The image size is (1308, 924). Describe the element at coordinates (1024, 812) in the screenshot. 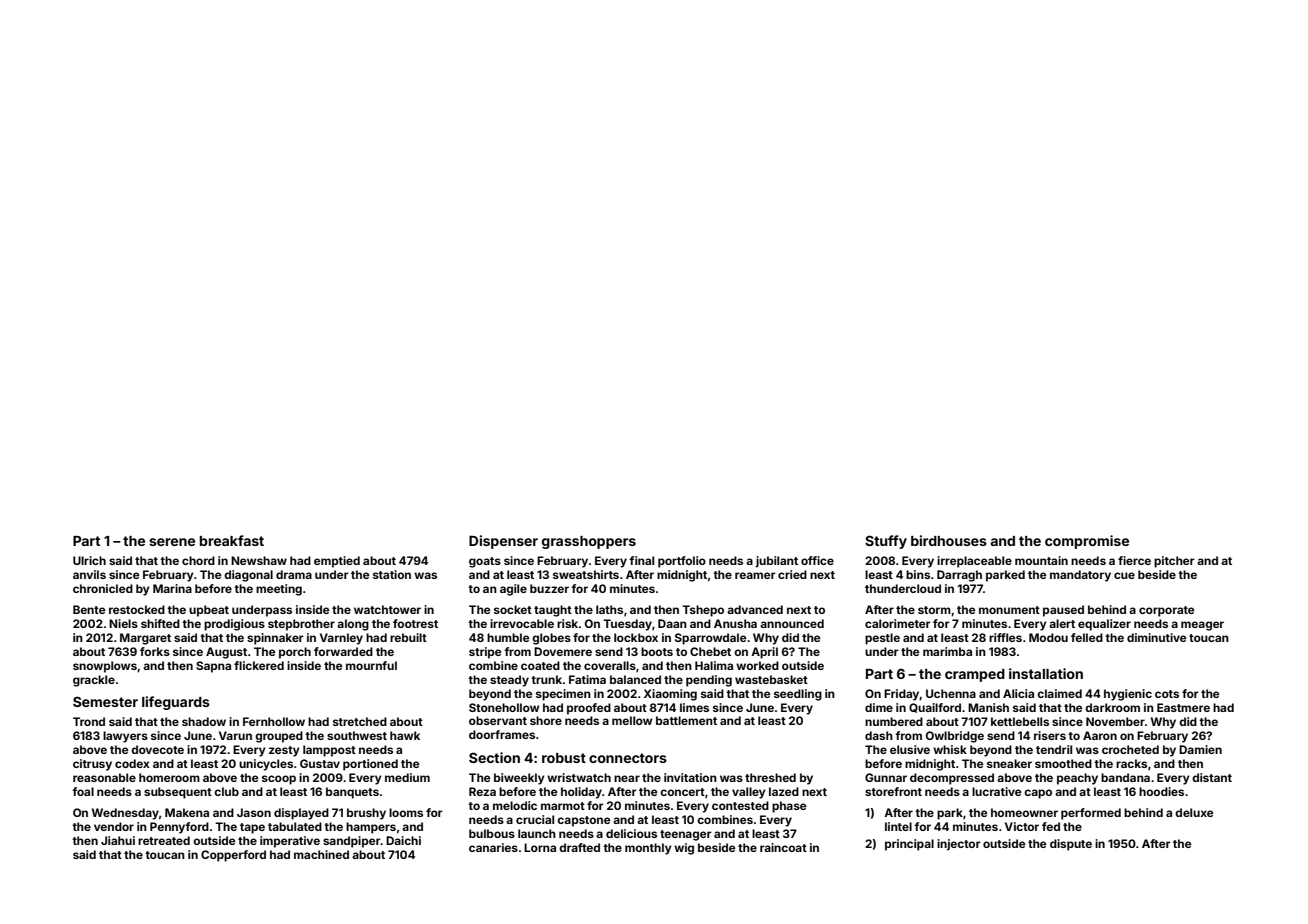

I see `homeowner` at that location.
